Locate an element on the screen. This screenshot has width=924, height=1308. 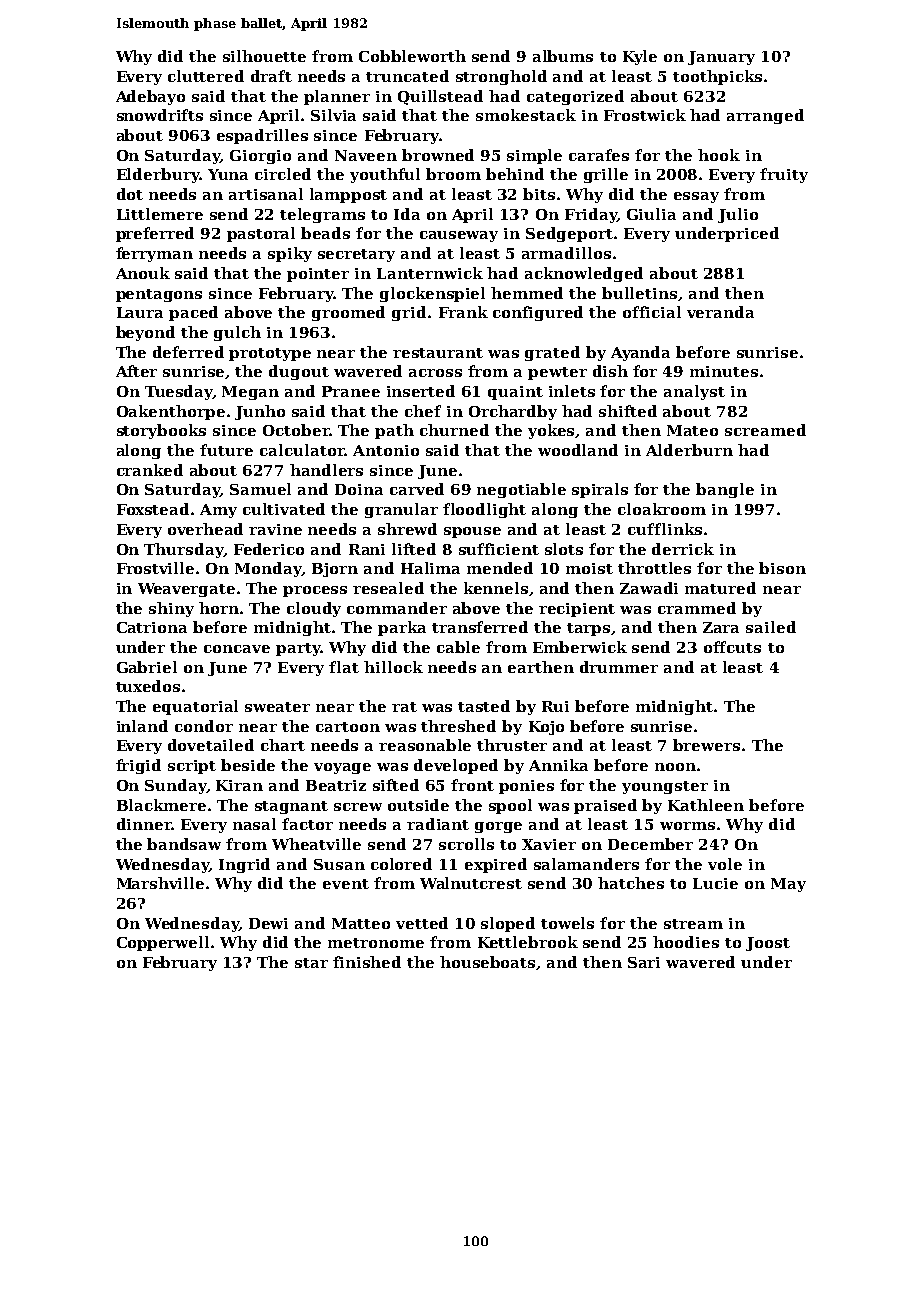
bangle is located at coordinates (725, 490).
